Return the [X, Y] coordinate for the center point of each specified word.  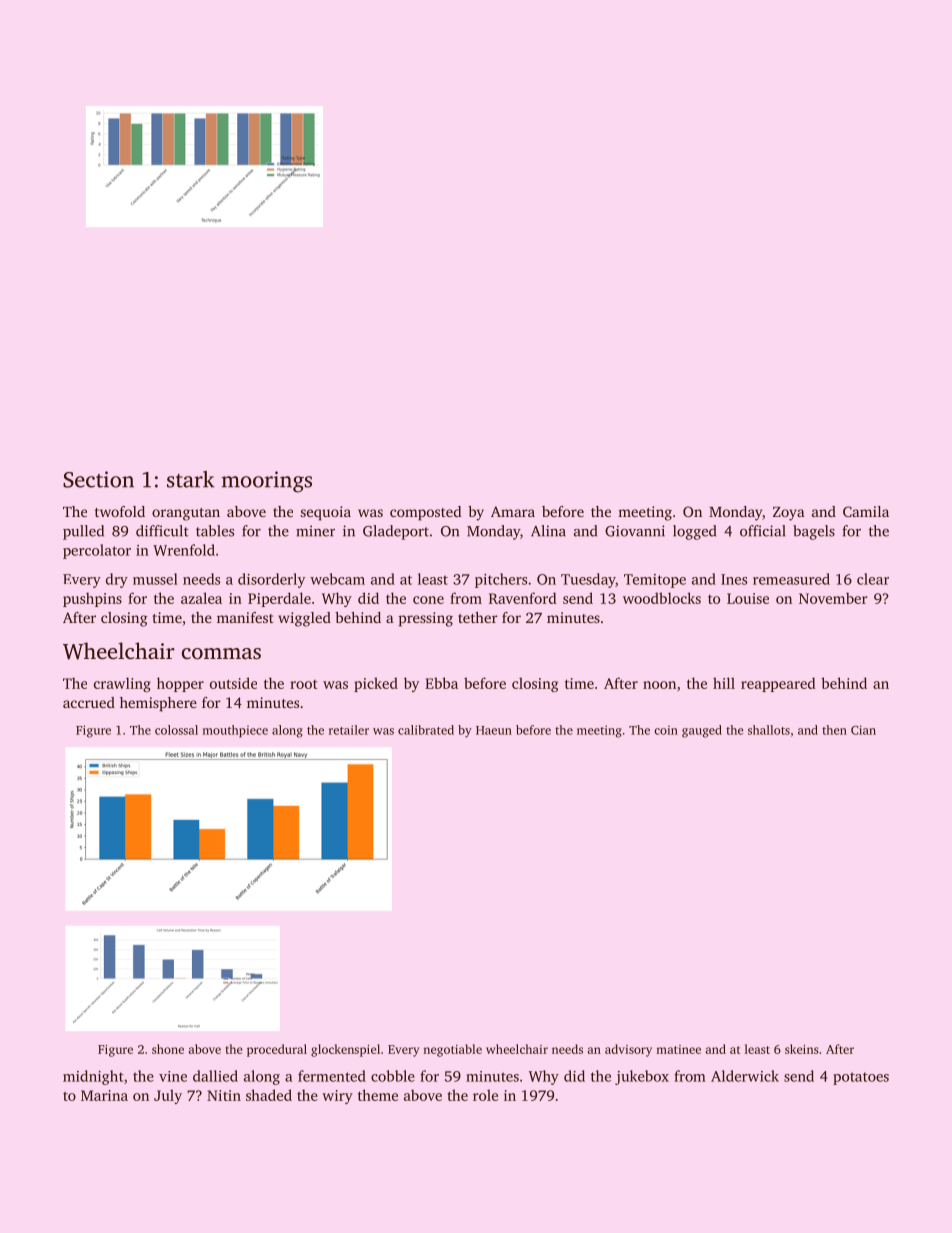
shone [168, 1049]
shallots [769, 730]
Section [98, 479]
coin [666, 730]
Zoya [789, 514]
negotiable [452, 1050]
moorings [267, 482]
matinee [678, 1049]
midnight [93, 1077]
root [304, 684]
